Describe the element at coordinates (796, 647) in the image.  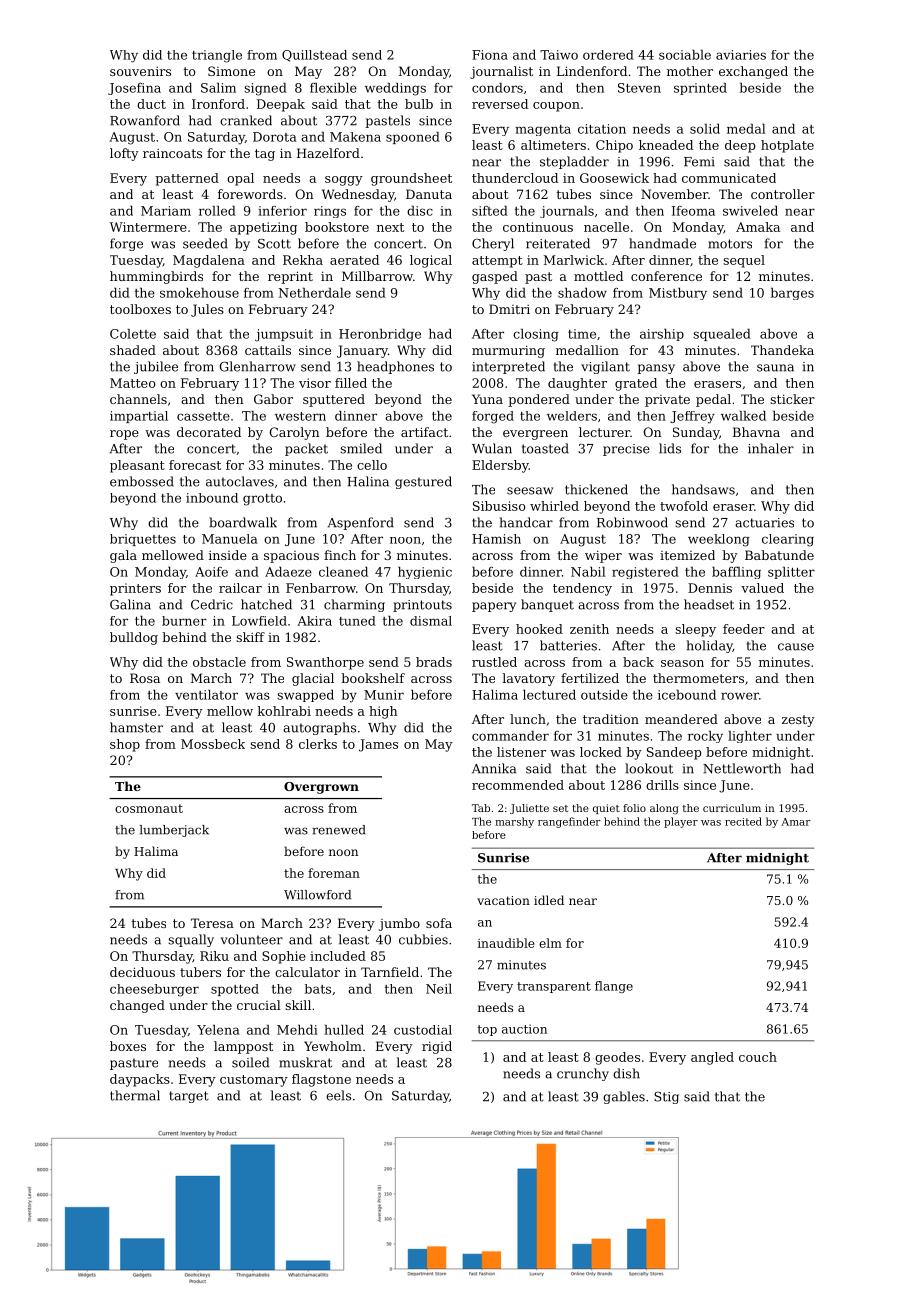
I see `cause` at that location.
